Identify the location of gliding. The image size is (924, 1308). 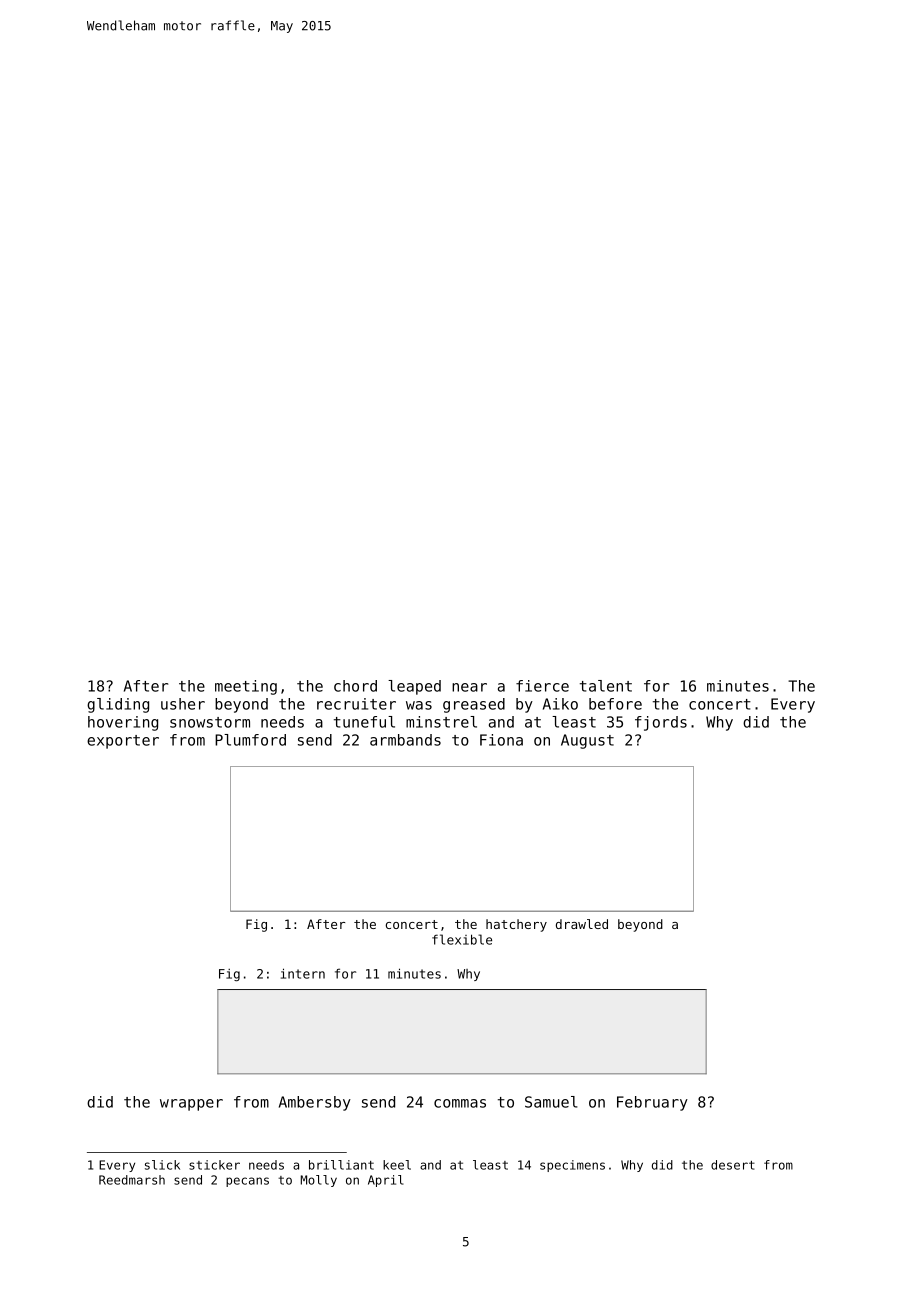
(118, 705).
